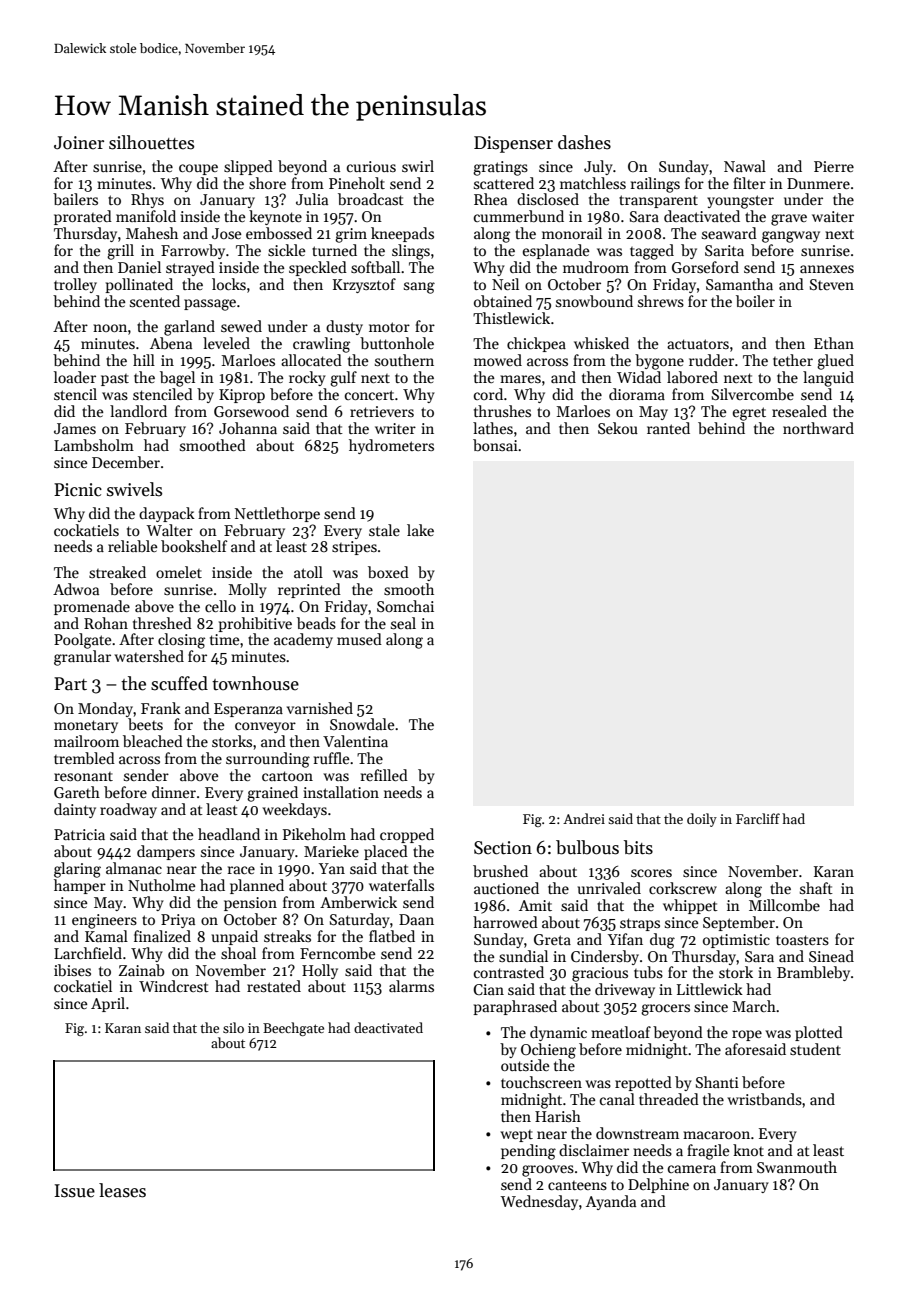  Describe the element at coordinates (122, 1190) in the screenshot. I see `leases` at that location.
